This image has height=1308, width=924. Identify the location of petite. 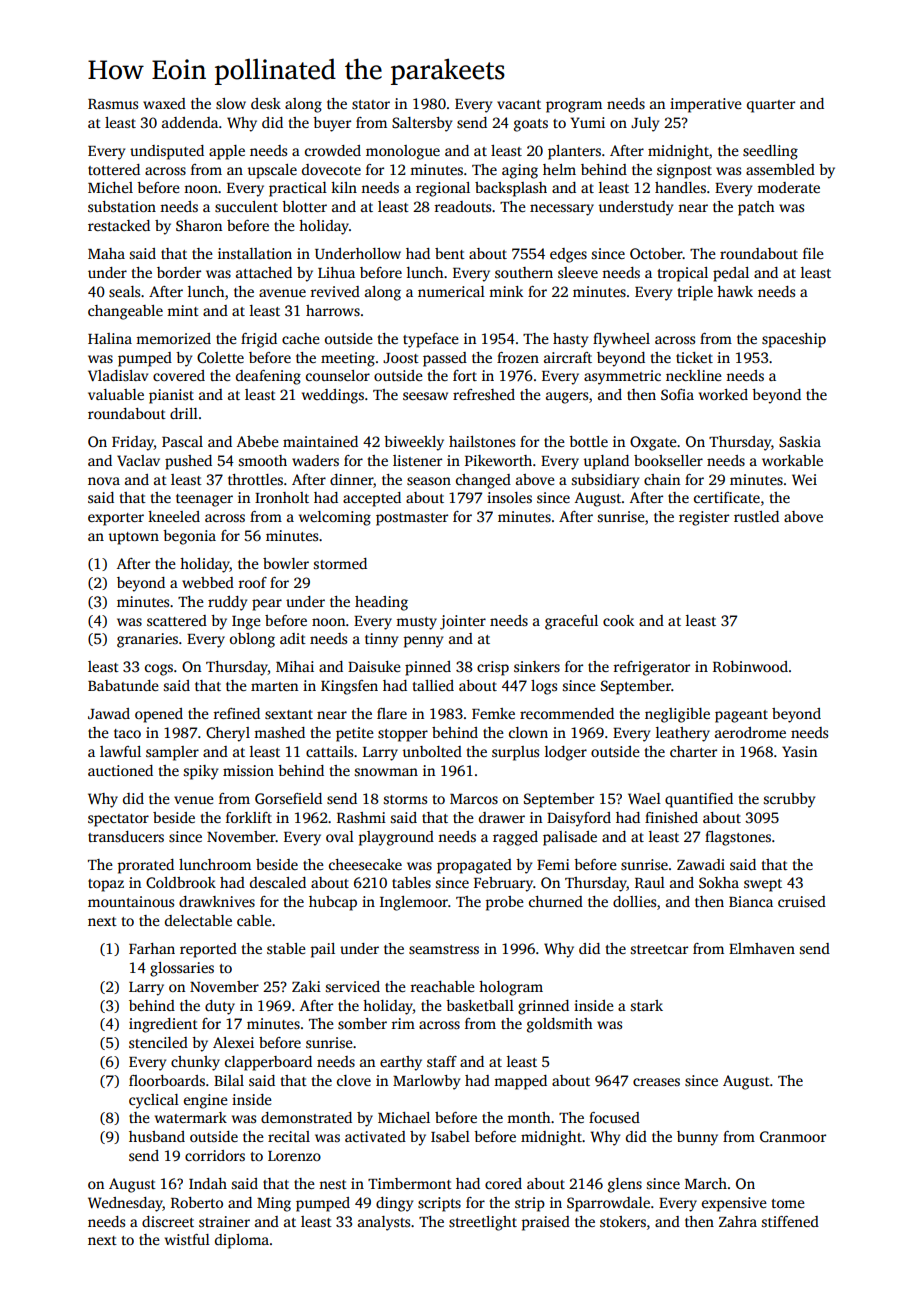
(355, 734).
